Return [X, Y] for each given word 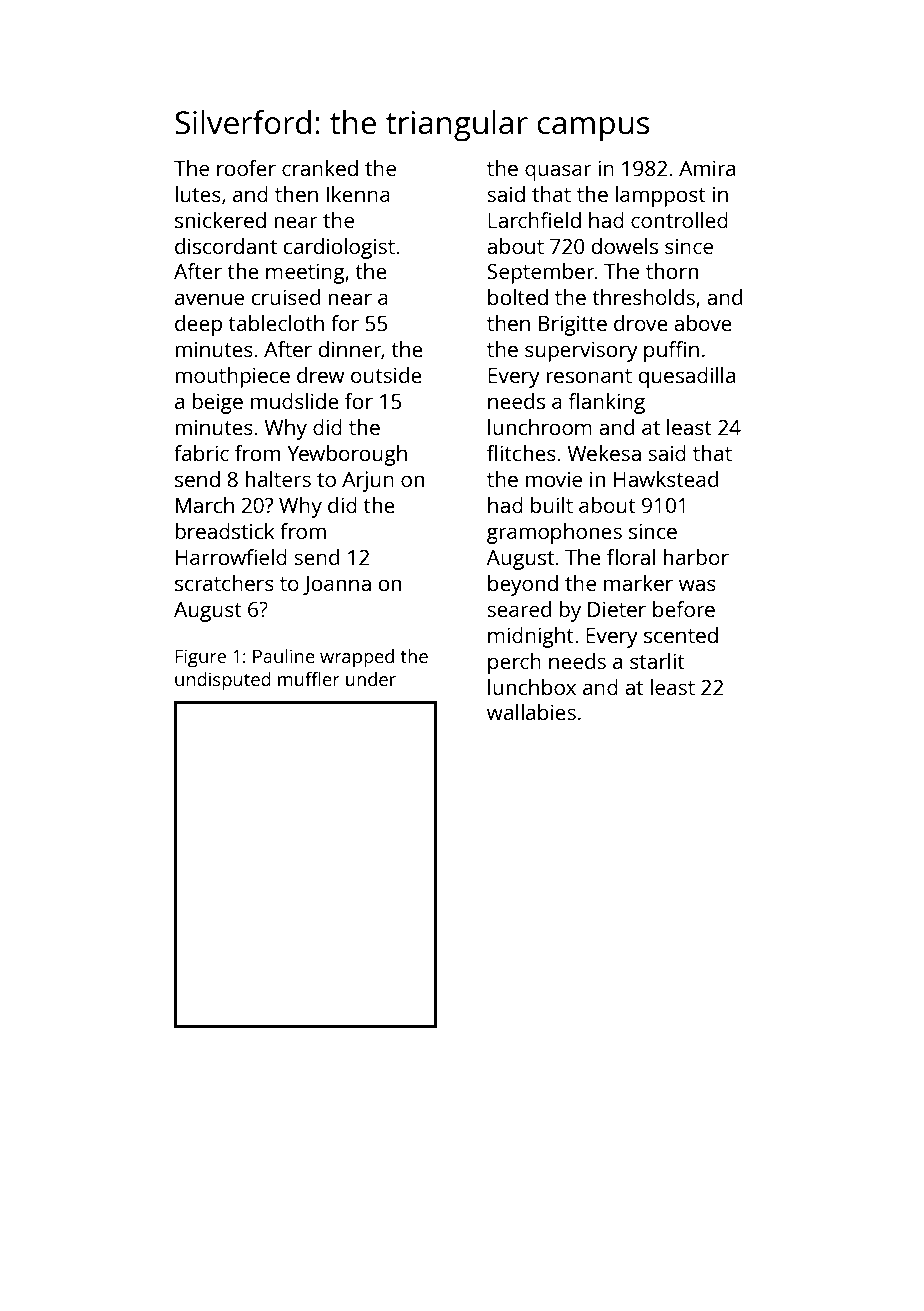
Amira [707, 168]
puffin [671, 351]
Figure [200, 658]
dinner [350, 350]
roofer [246, 168]
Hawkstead [666, 479]
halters [278, 479]
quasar [558, 172]
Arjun [368, 481]
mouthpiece [232, 377]
